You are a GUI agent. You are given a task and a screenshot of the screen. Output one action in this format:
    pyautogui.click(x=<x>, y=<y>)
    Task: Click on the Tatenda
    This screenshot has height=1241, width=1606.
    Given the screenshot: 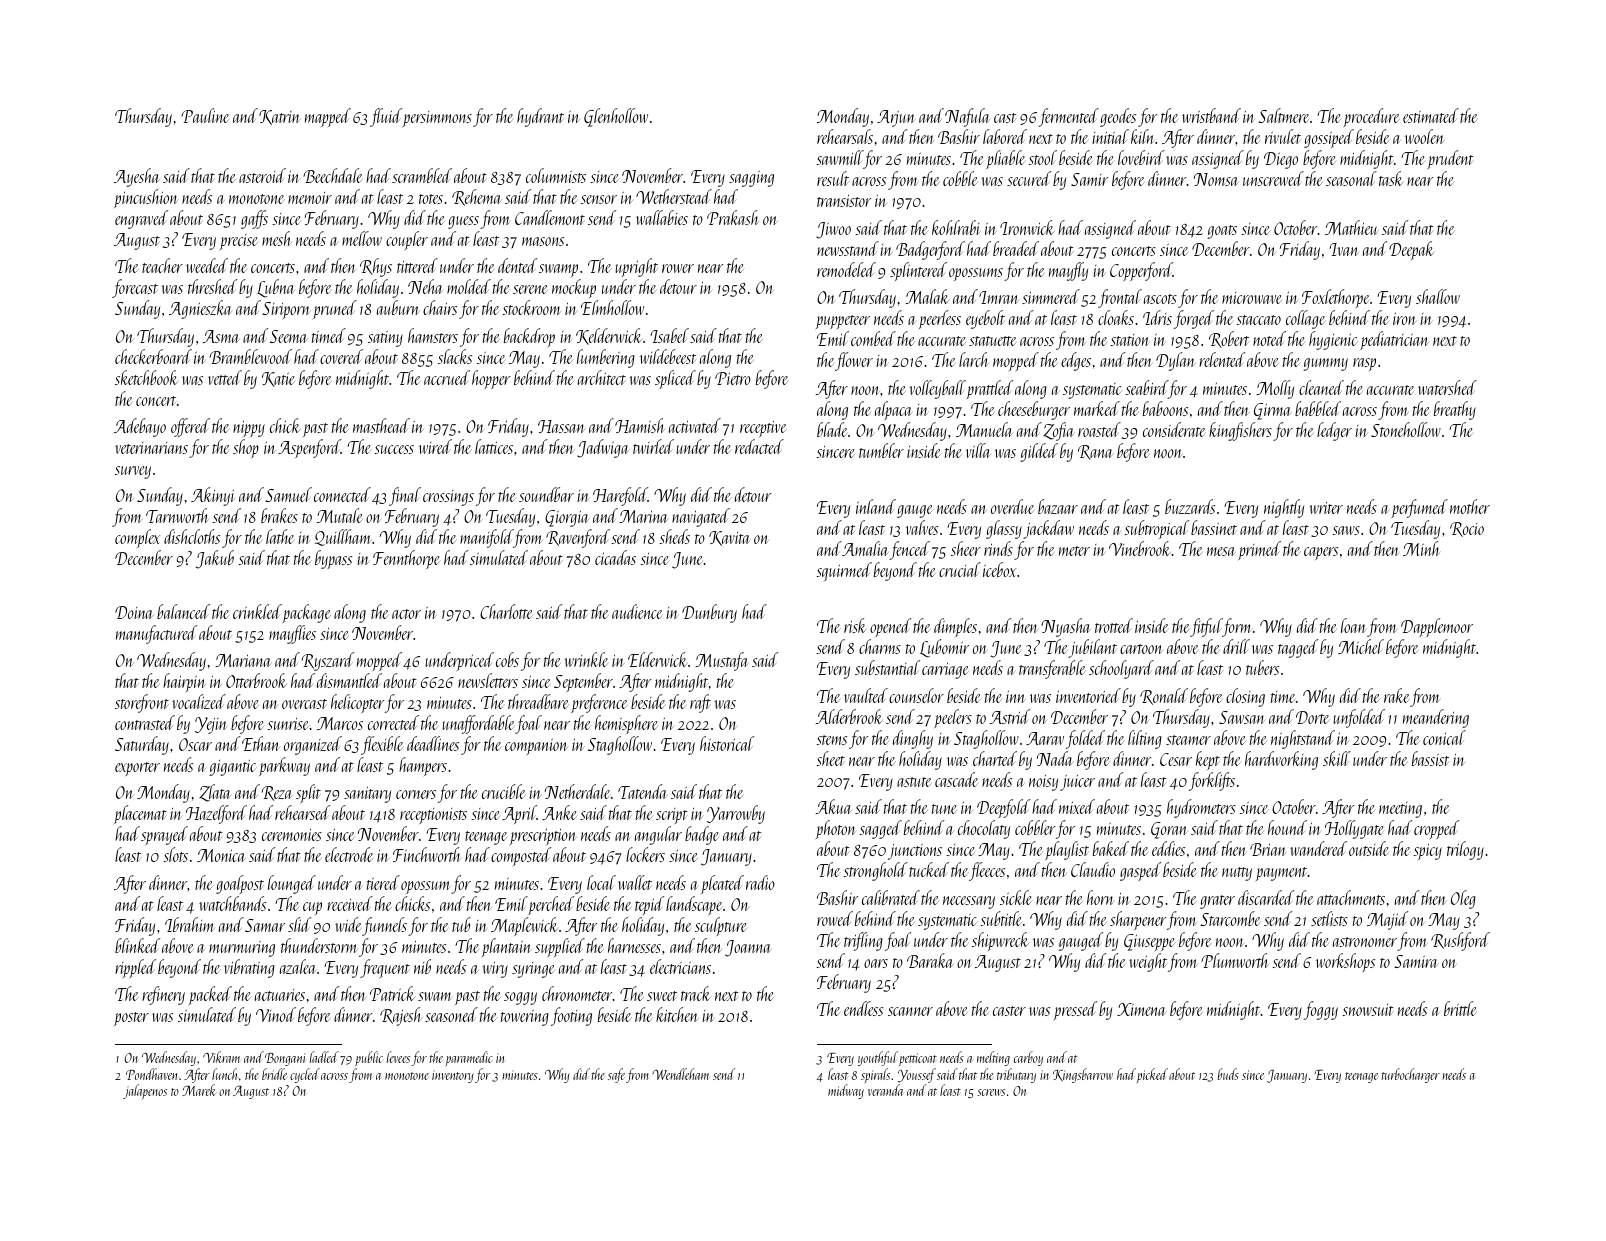 What is the action you would take?
    pyautogui.click(x=642, y=791)
